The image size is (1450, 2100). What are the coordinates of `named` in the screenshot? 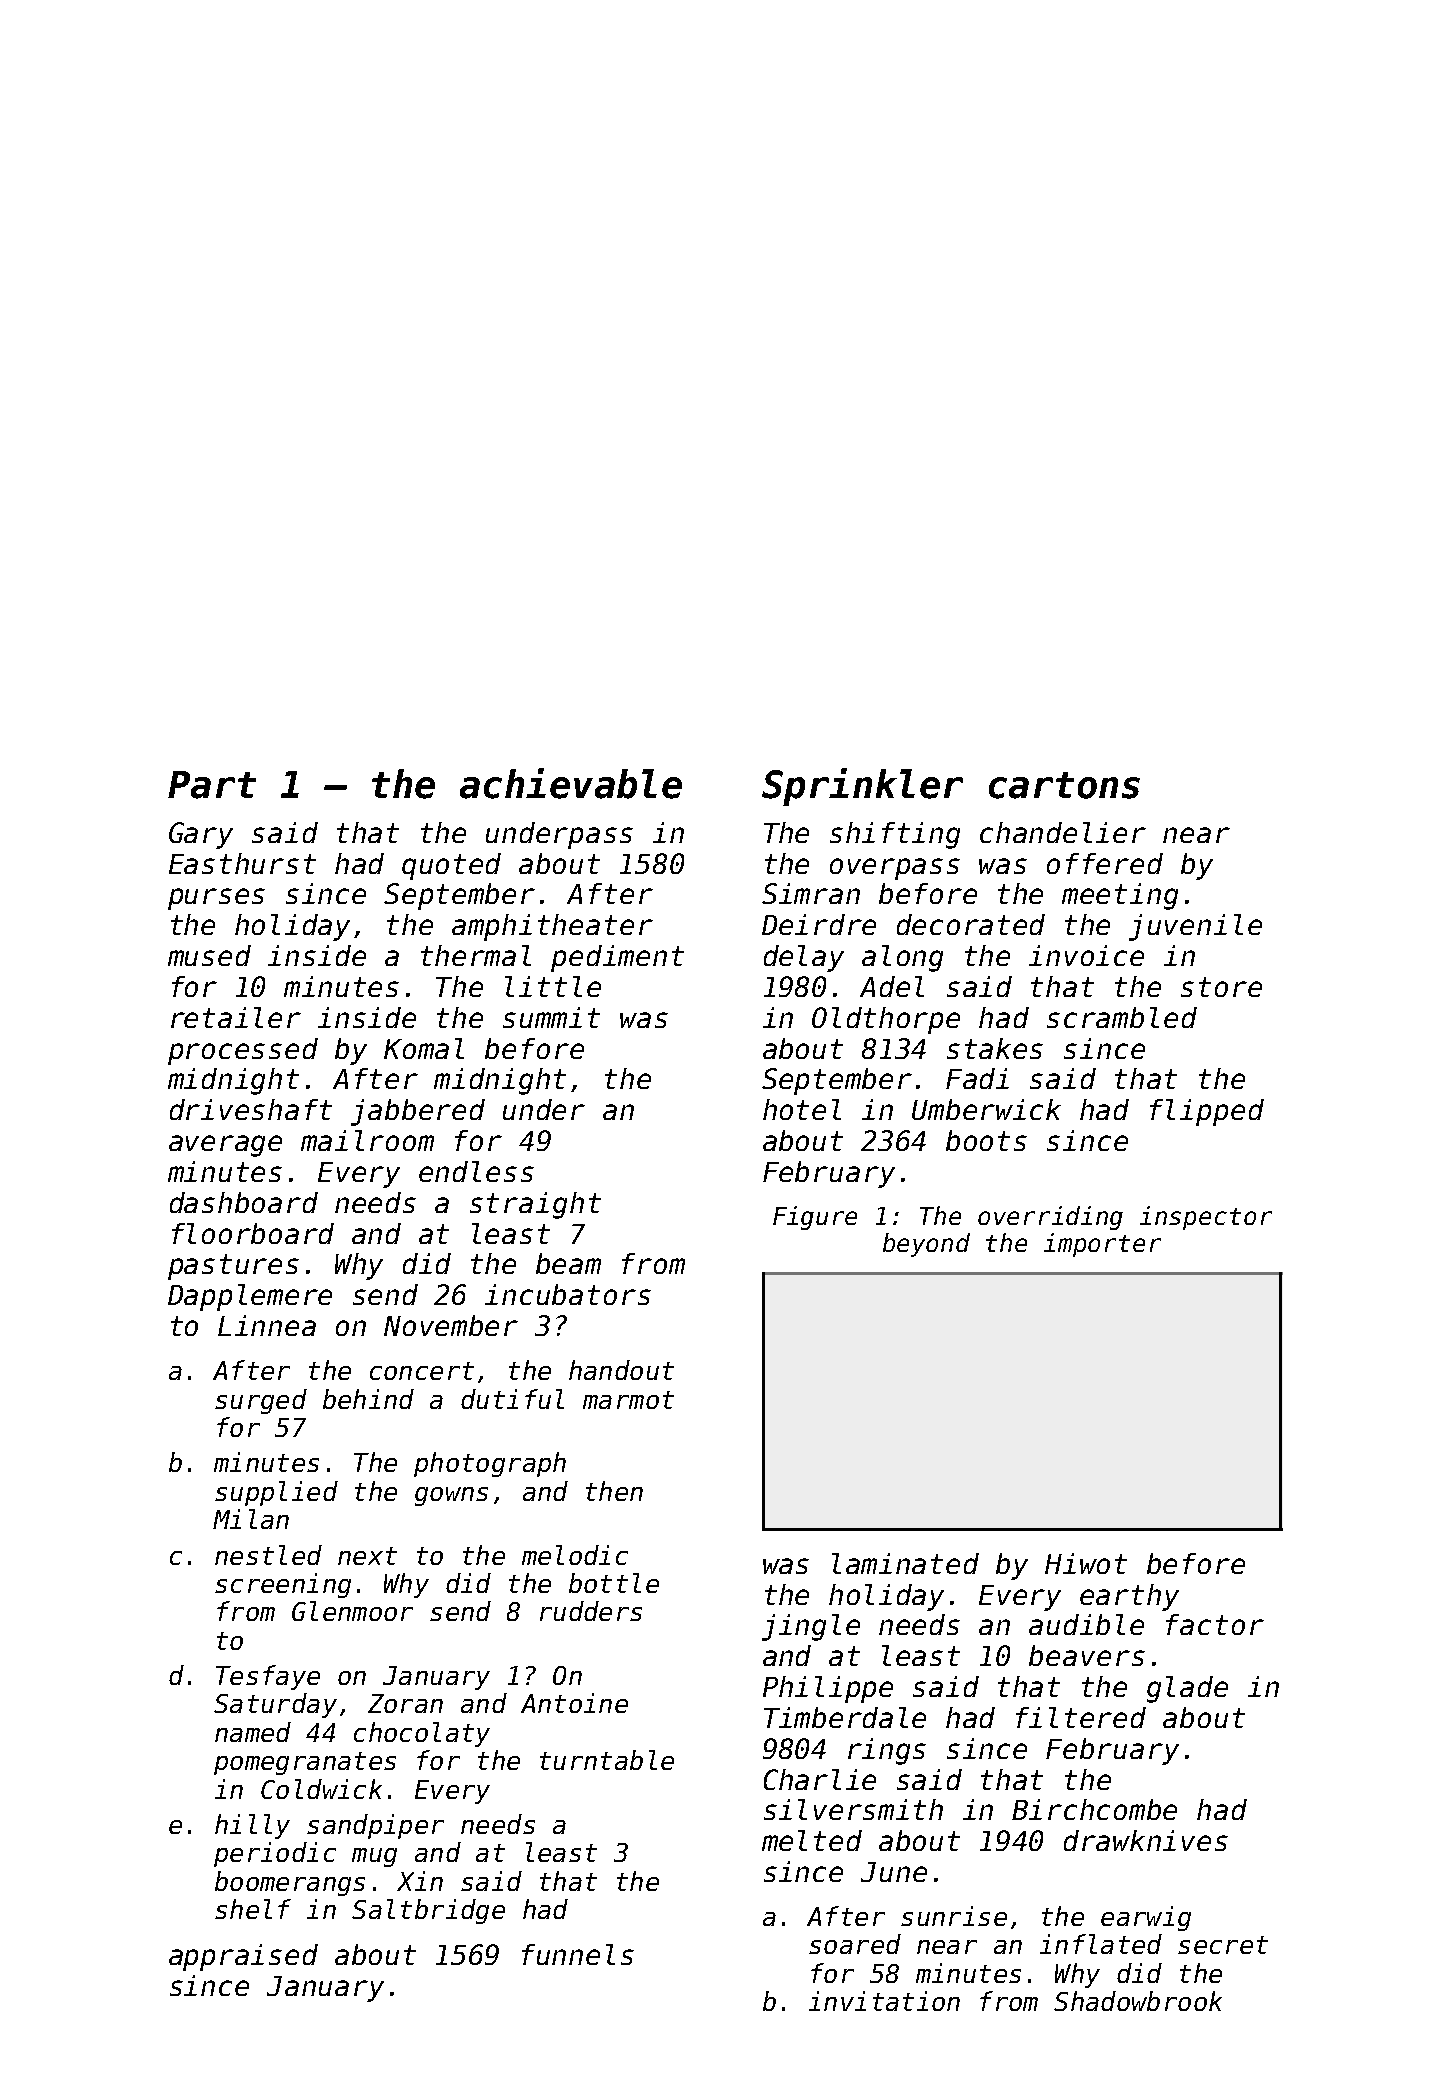 It's located at (253, 1732).
